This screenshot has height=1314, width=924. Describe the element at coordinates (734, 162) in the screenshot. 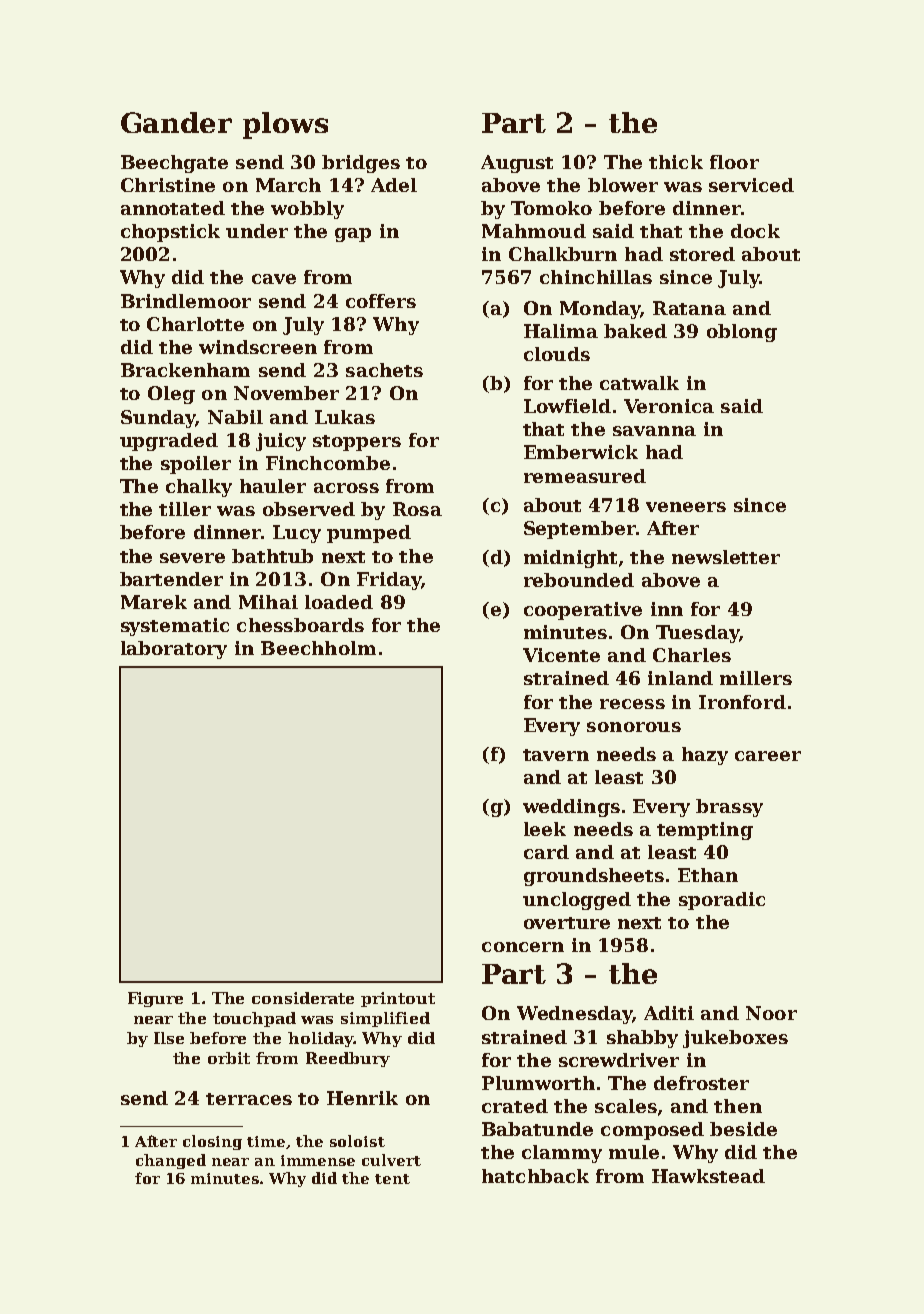

I see `floor` at that location.
